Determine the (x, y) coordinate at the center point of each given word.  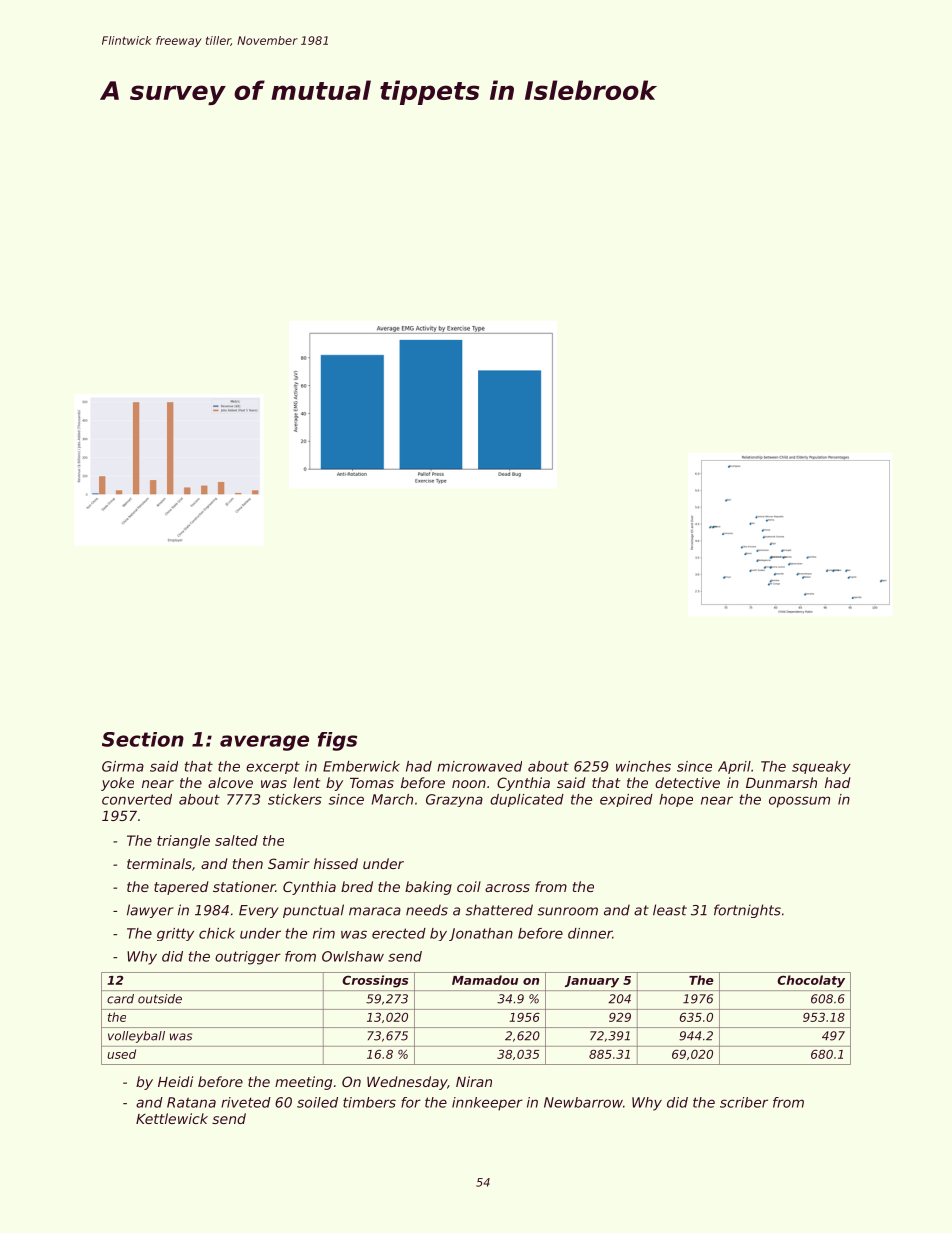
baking (428, 888)
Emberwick (361, 766)
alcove (230, 782)
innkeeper (487, 1104)
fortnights (747, 911)
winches (643, 766)
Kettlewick (172, 1118)
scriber (744, 1102)
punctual (313, 911)
